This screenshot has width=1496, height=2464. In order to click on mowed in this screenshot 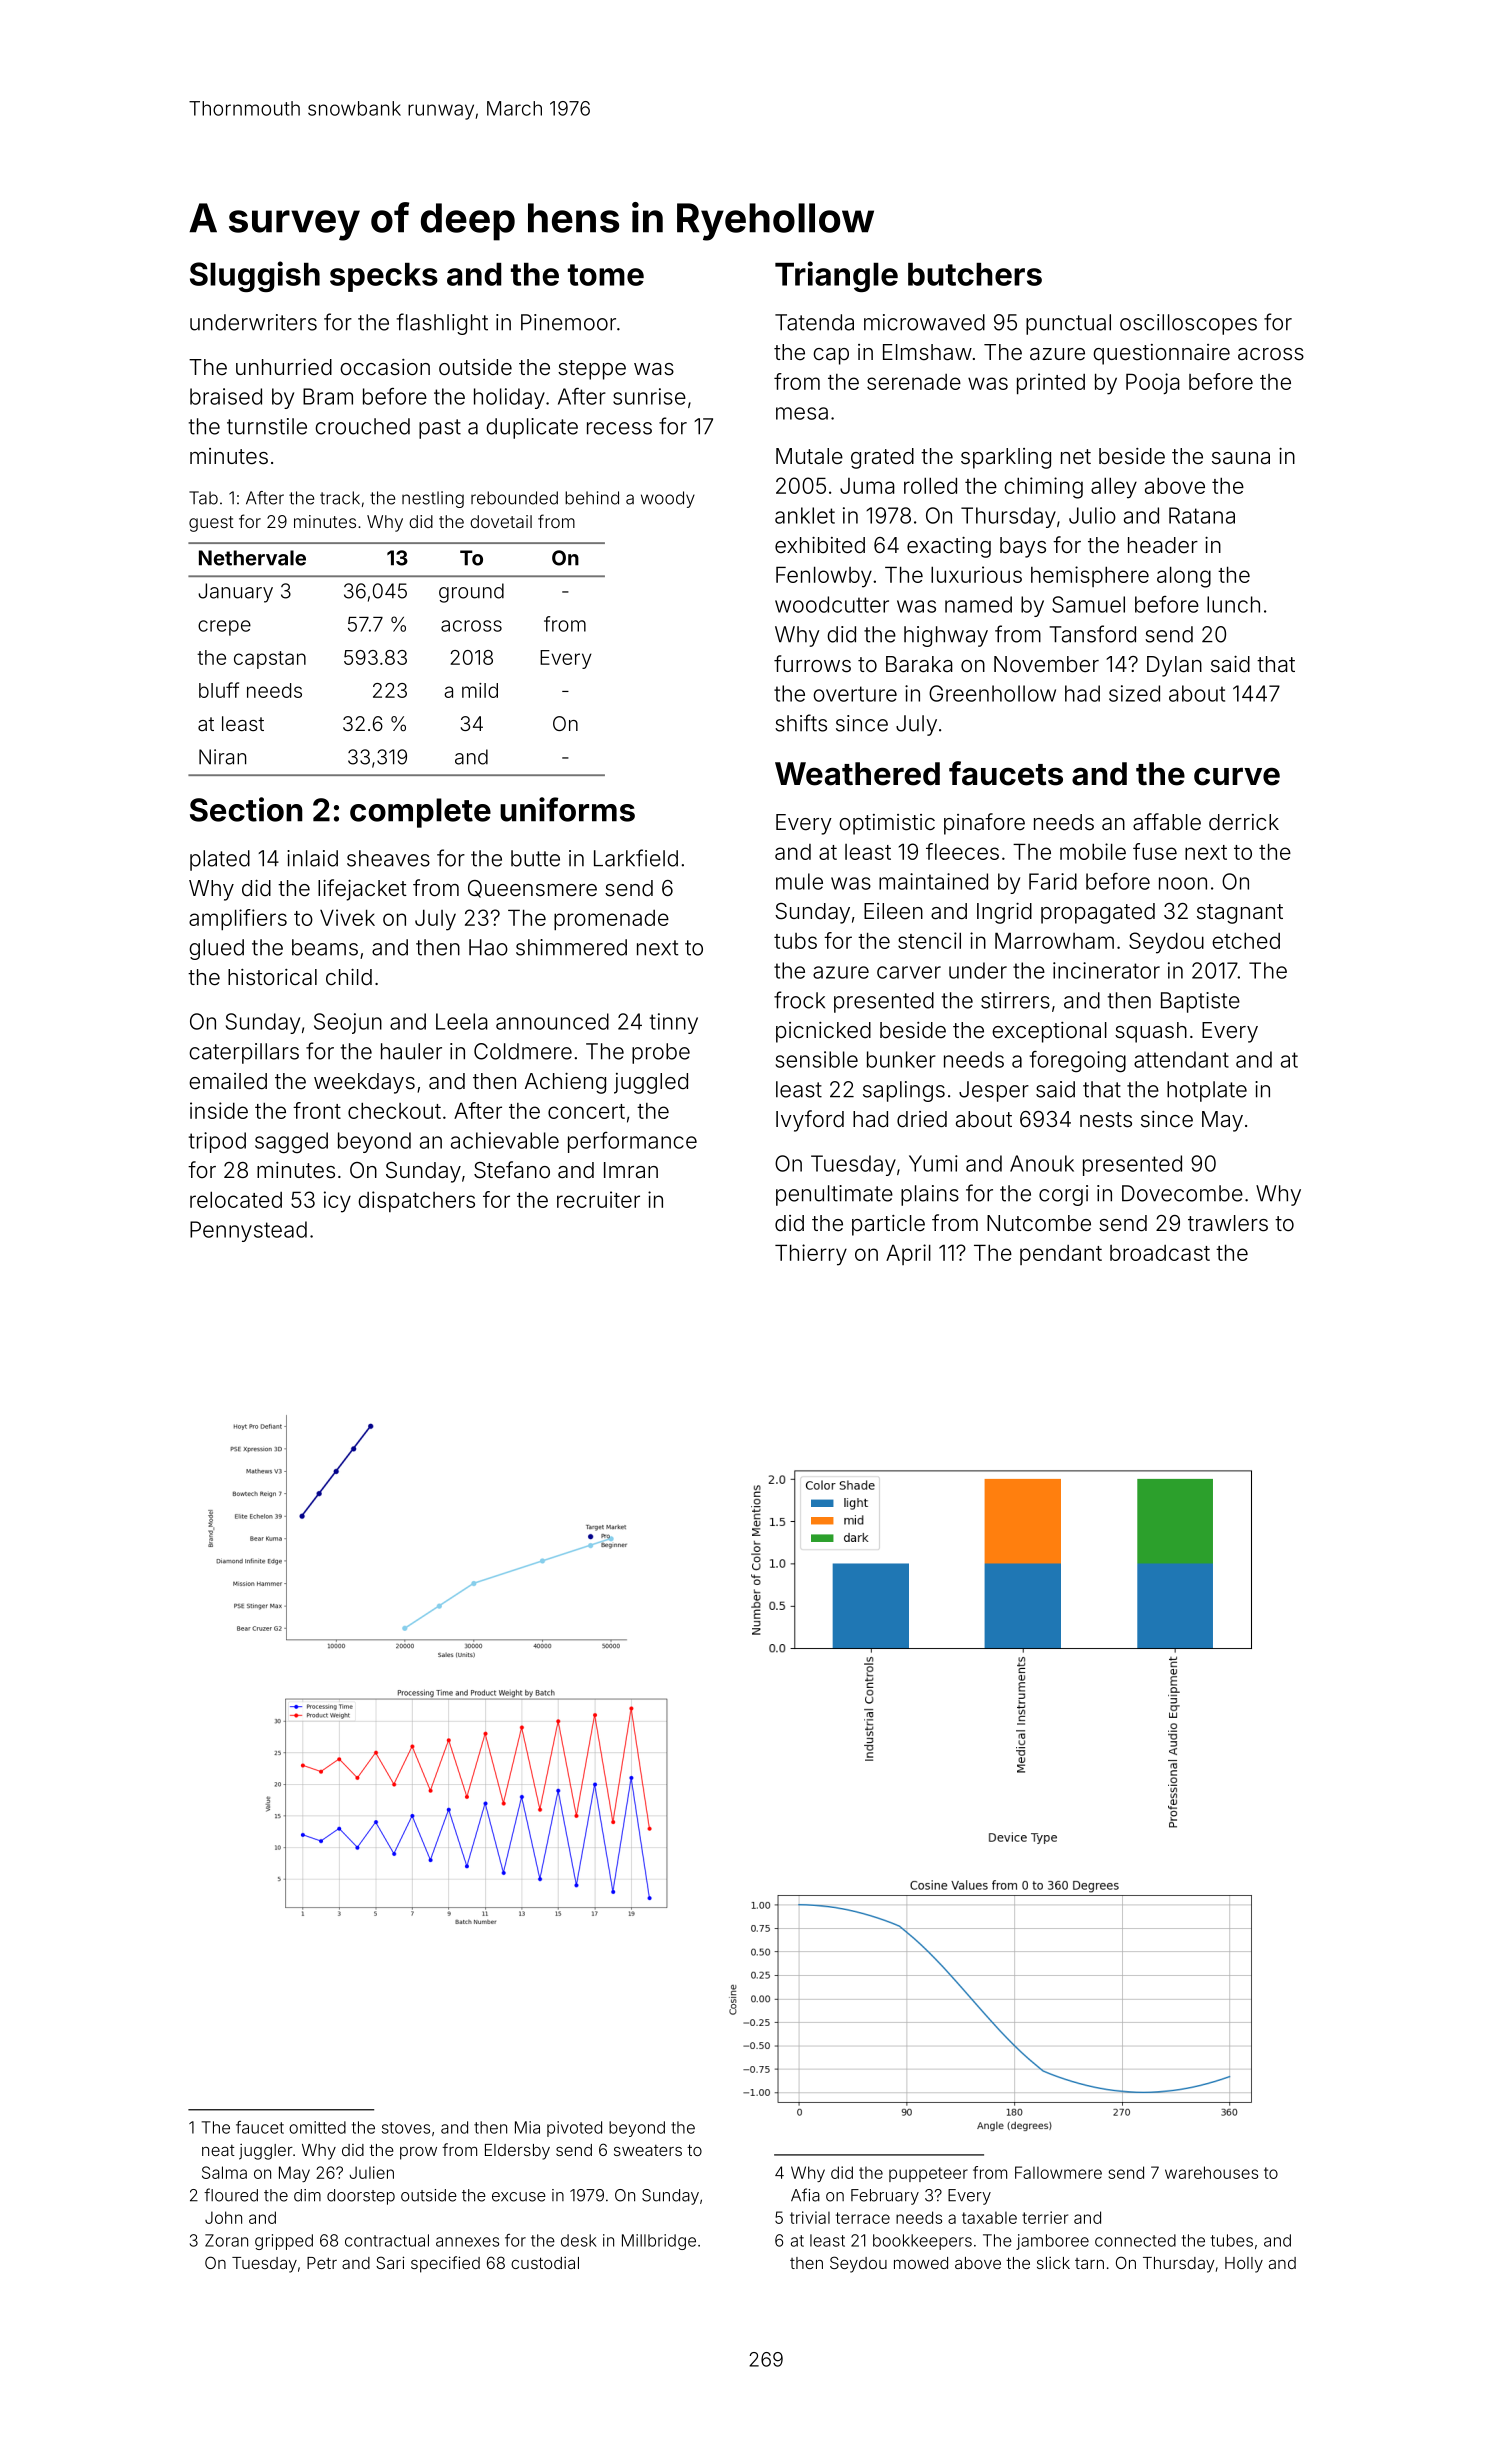, I will do `click(921, 2263)`.
